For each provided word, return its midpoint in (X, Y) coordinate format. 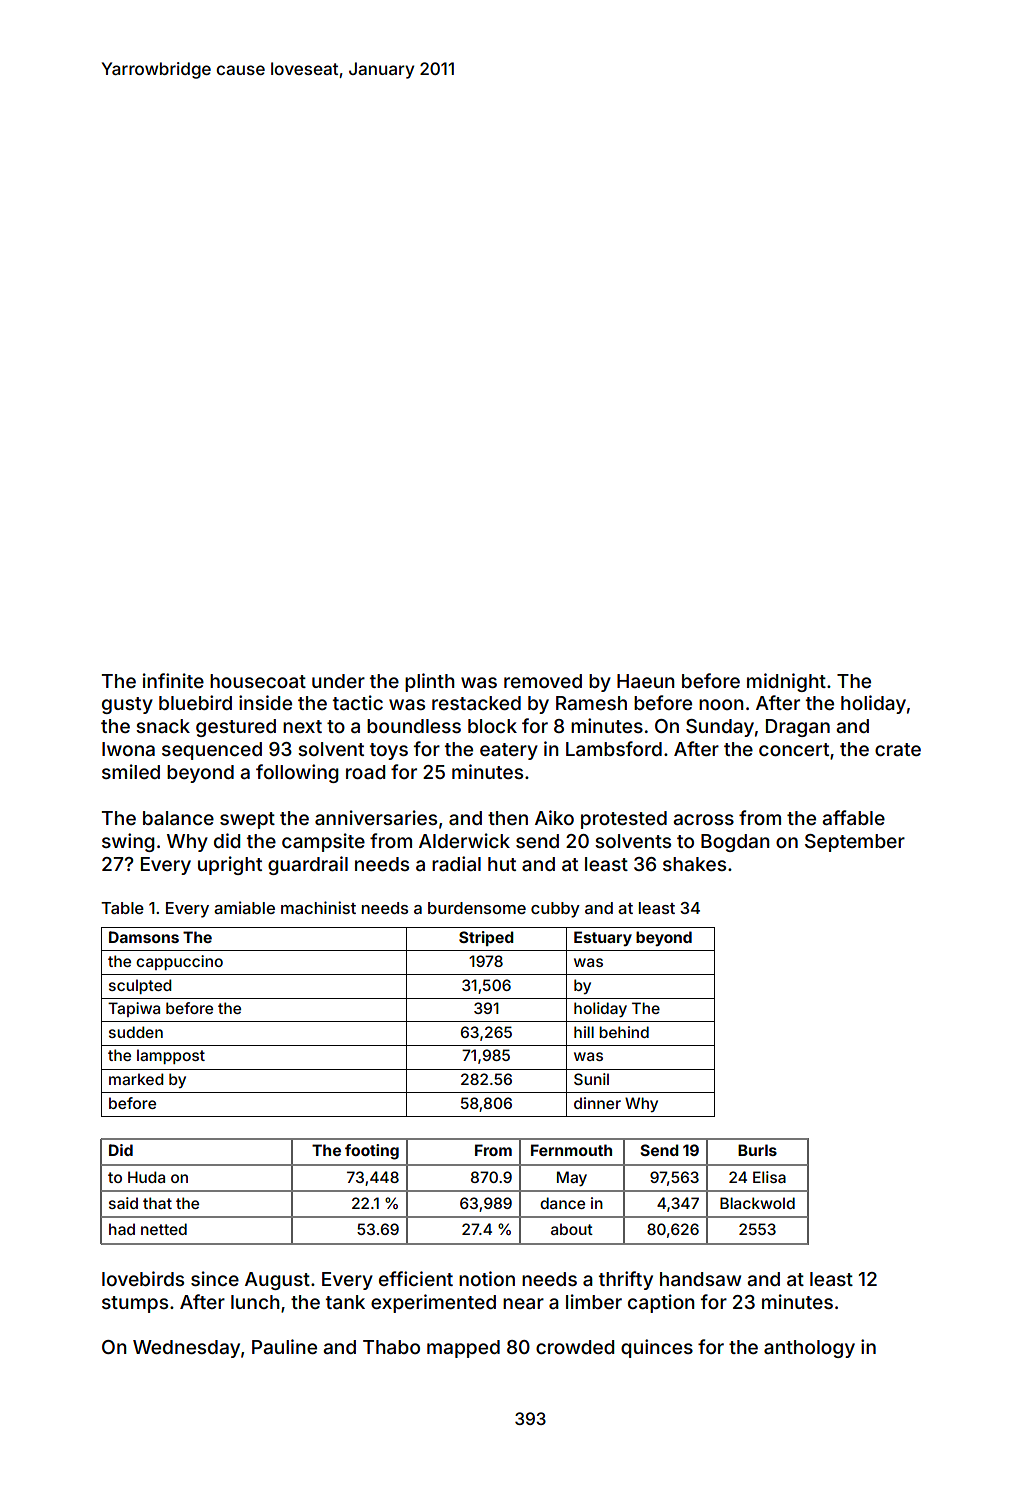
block (492, 726)
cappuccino (179, 962)
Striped (486, 938)
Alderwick (464, 840)
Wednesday (186, 1349)
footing (372, 1152)
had (122, 1229)
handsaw (700, 1279)
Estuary (603, 938)
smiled (131, 771)
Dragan (798, 728)
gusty (127, 705)
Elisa (769, 1177)
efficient (416, 1278)
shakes (694, 864)
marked (136, 1079)
